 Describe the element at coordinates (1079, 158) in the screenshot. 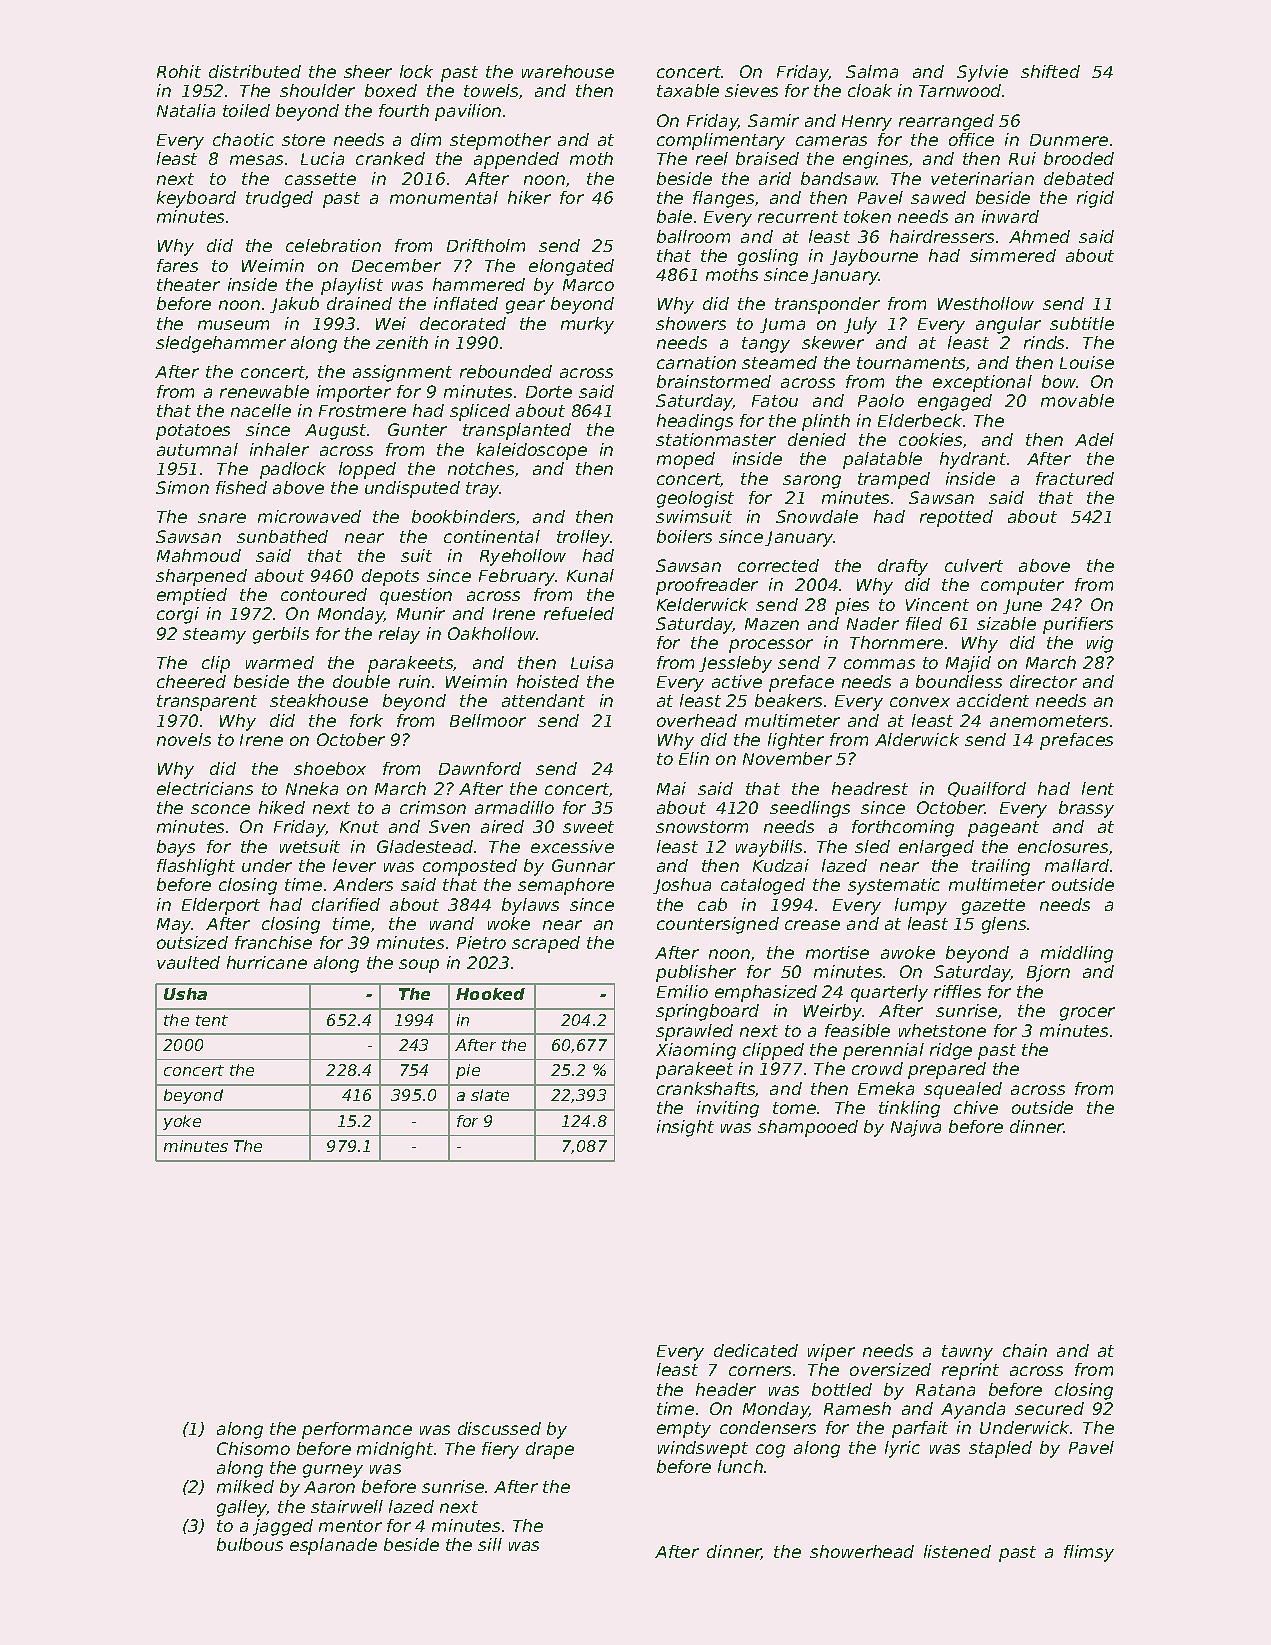

I see `brooded` at that location.
